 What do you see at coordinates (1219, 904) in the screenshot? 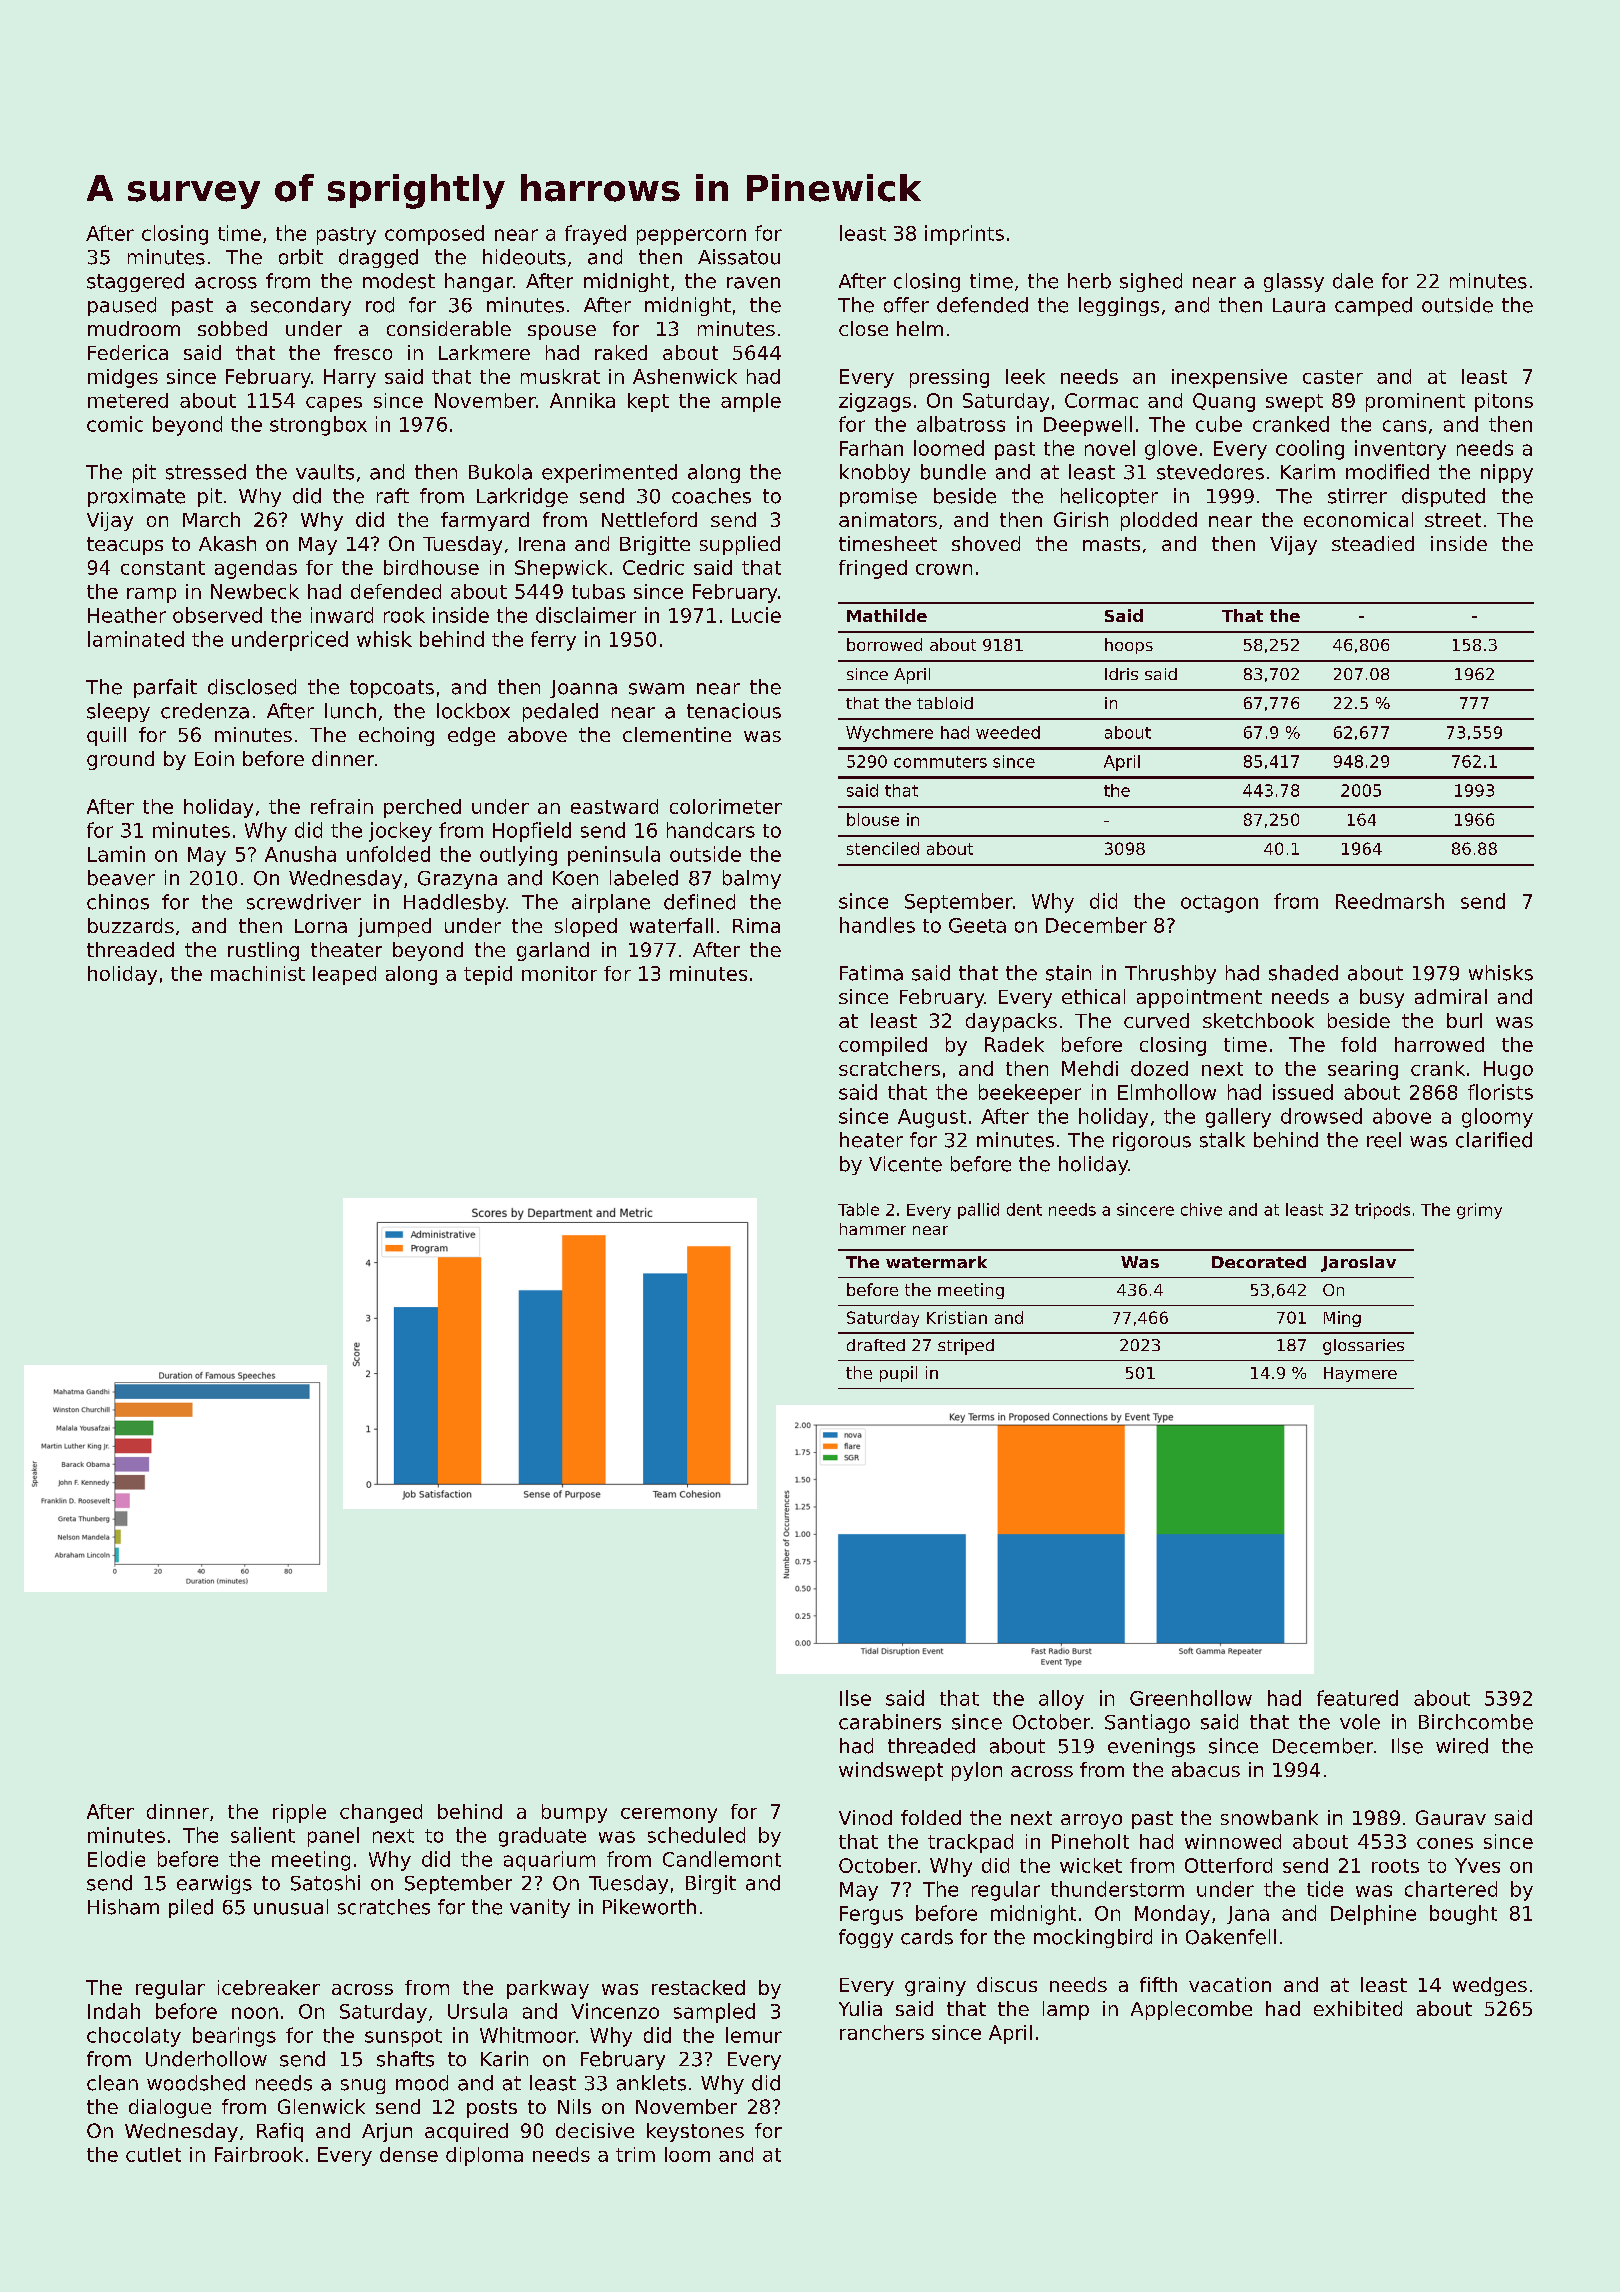
I see `octagon` at bounding box center [1219, 904].
